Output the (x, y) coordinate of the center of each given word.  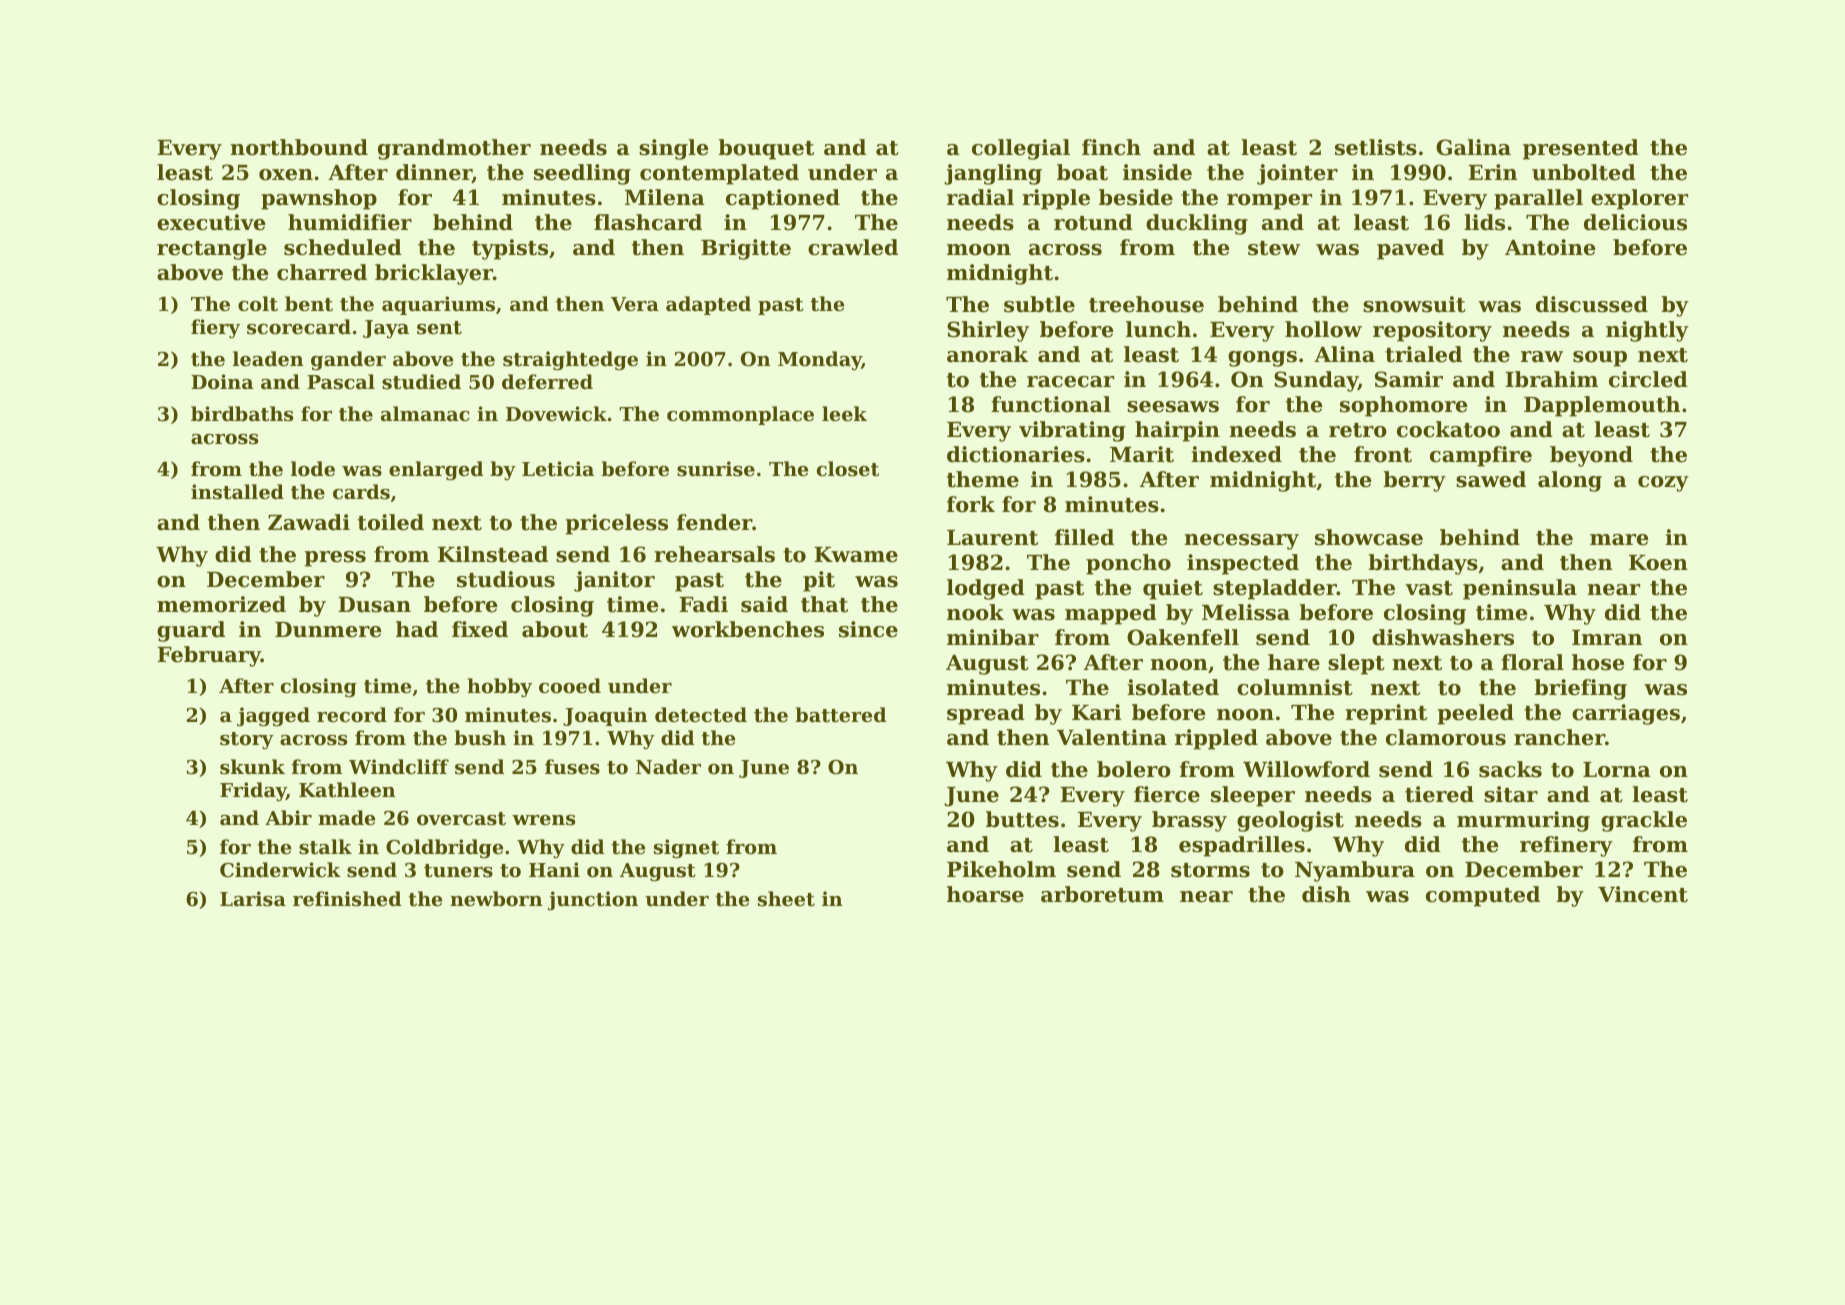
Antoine (1550, 247)
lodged (986, 589)
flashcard (648, 222)
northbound (299, 147)
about (555, 629)
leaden (268, 358)
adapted (708, 305)
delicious (1635, 222)
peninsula (1520, 589)
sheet (786, 899)
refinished (347, 899)
